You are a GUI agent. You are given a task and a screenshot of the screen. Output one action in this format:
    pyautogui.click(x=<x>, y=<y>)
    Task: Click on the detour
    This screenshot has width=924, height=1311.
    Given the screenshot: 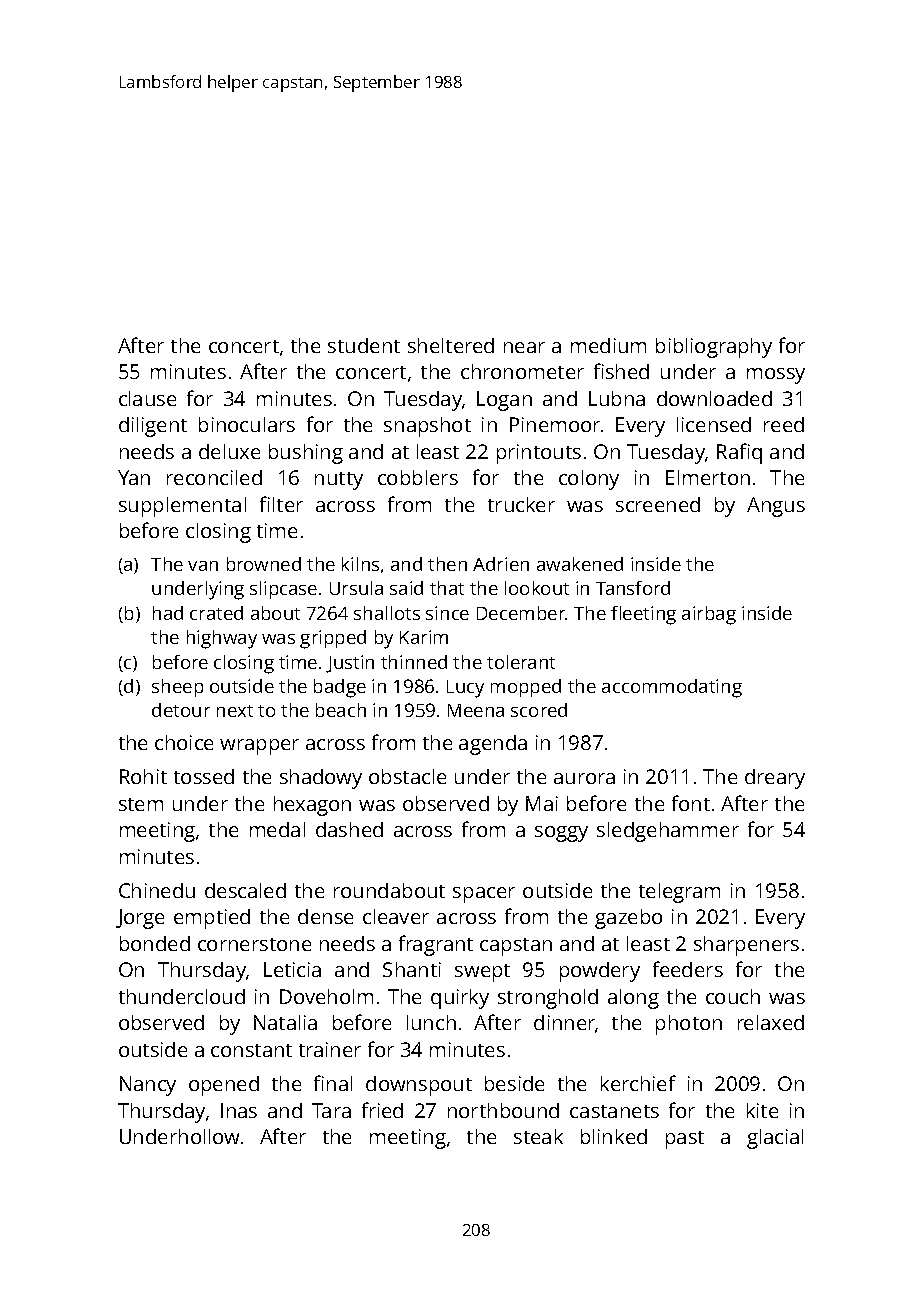 What is the action you would take?
    pyautogui.click(x=181, y=710)
